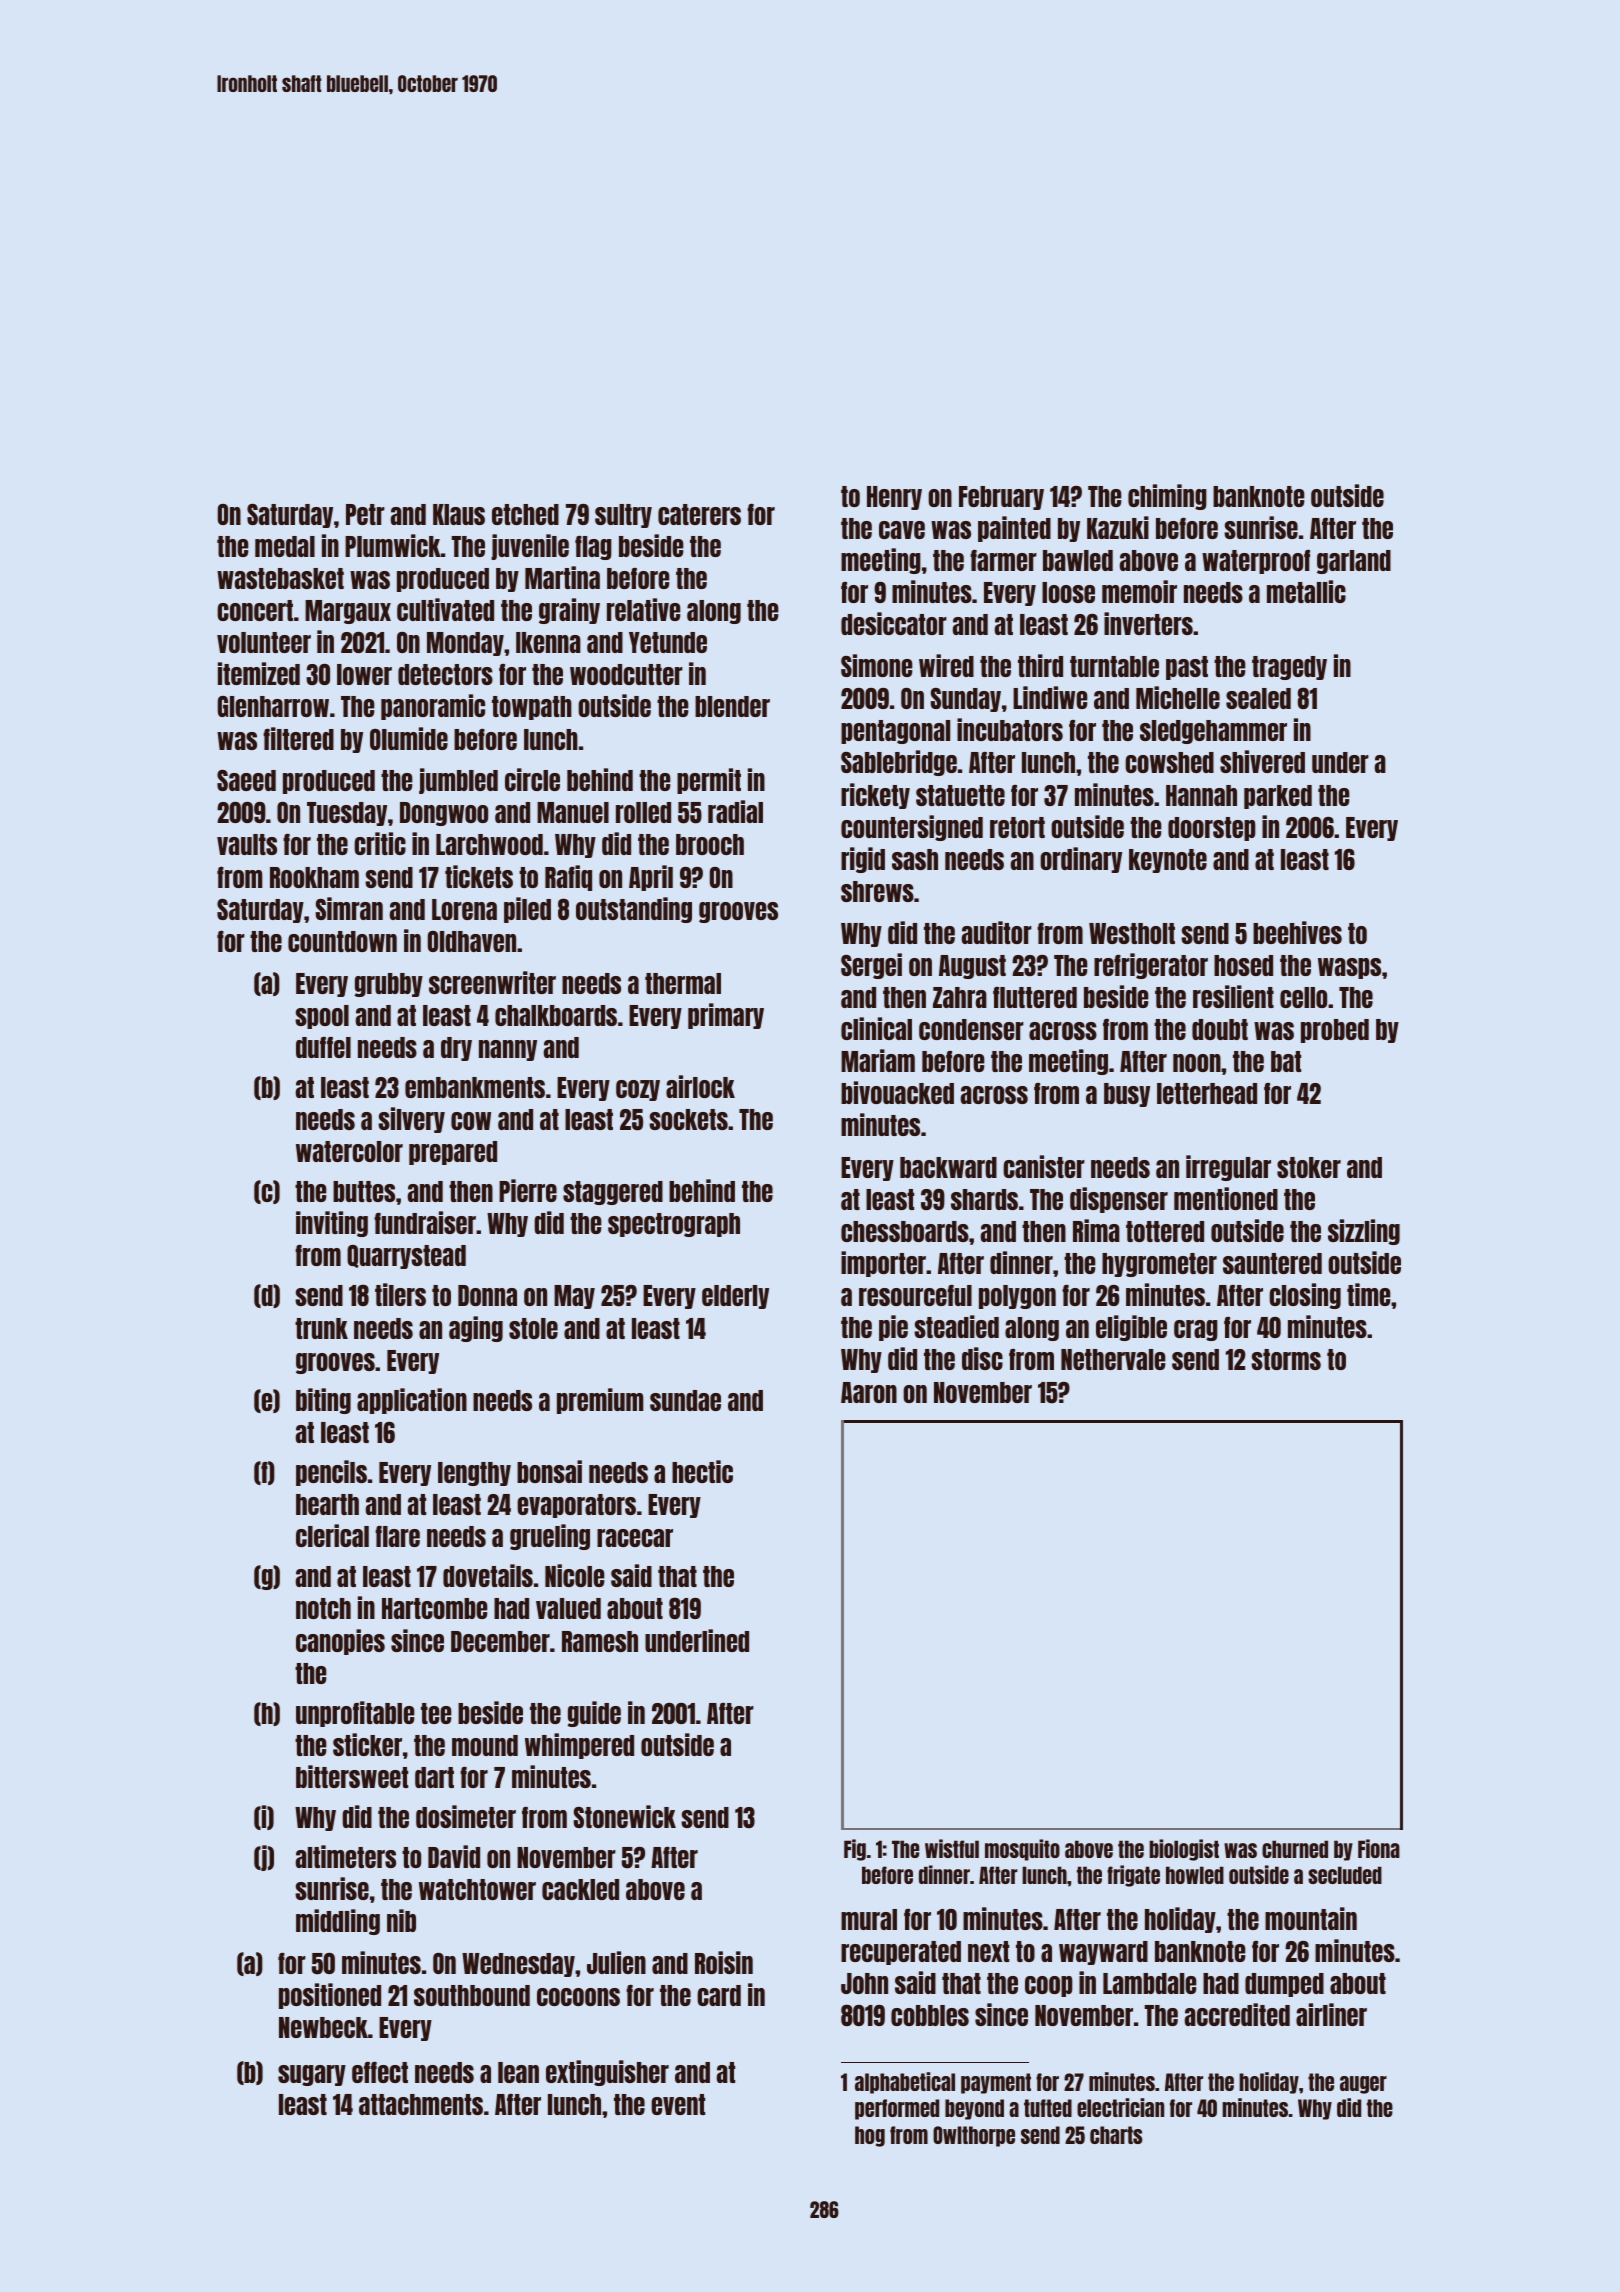  Describe the element at coordinates (1220, 1029) in the image. I see `doubt` at that location.
